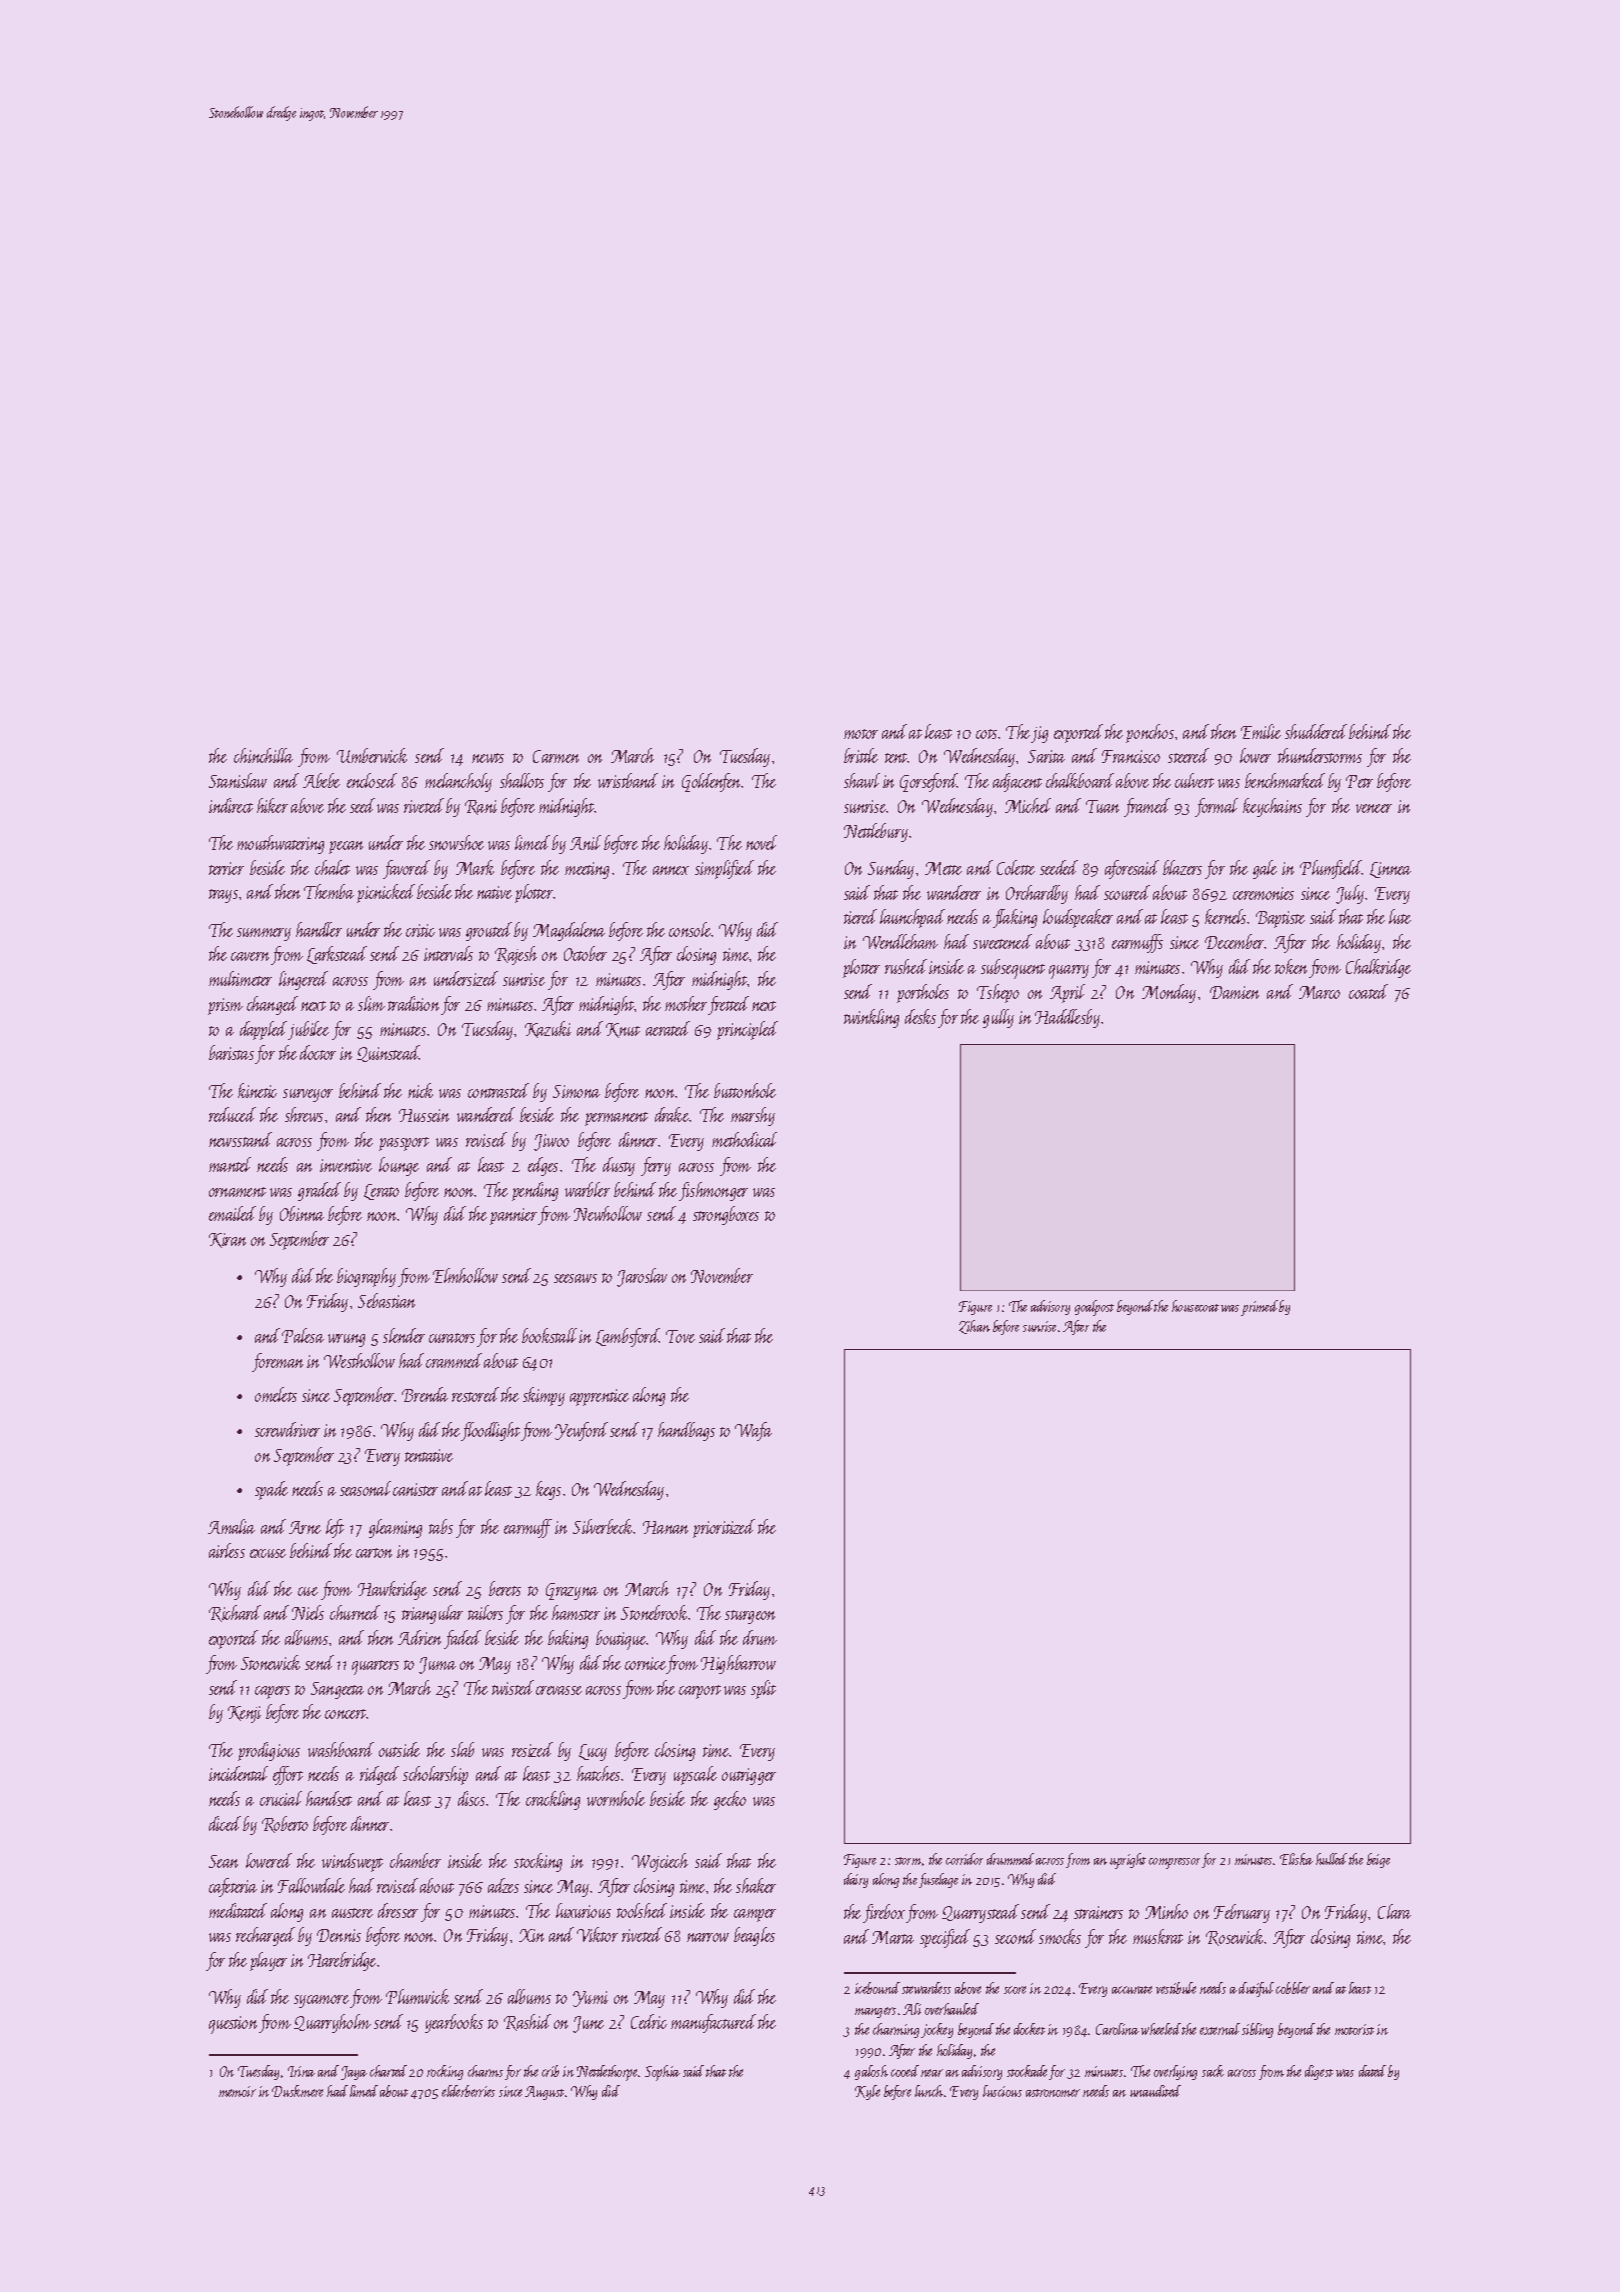 This screenshot has height=2292, width=1620. What do you see at coordinates (608, 1213) in the screenshot?
I see `Newhollow` at bounding box center [608, 1213].
